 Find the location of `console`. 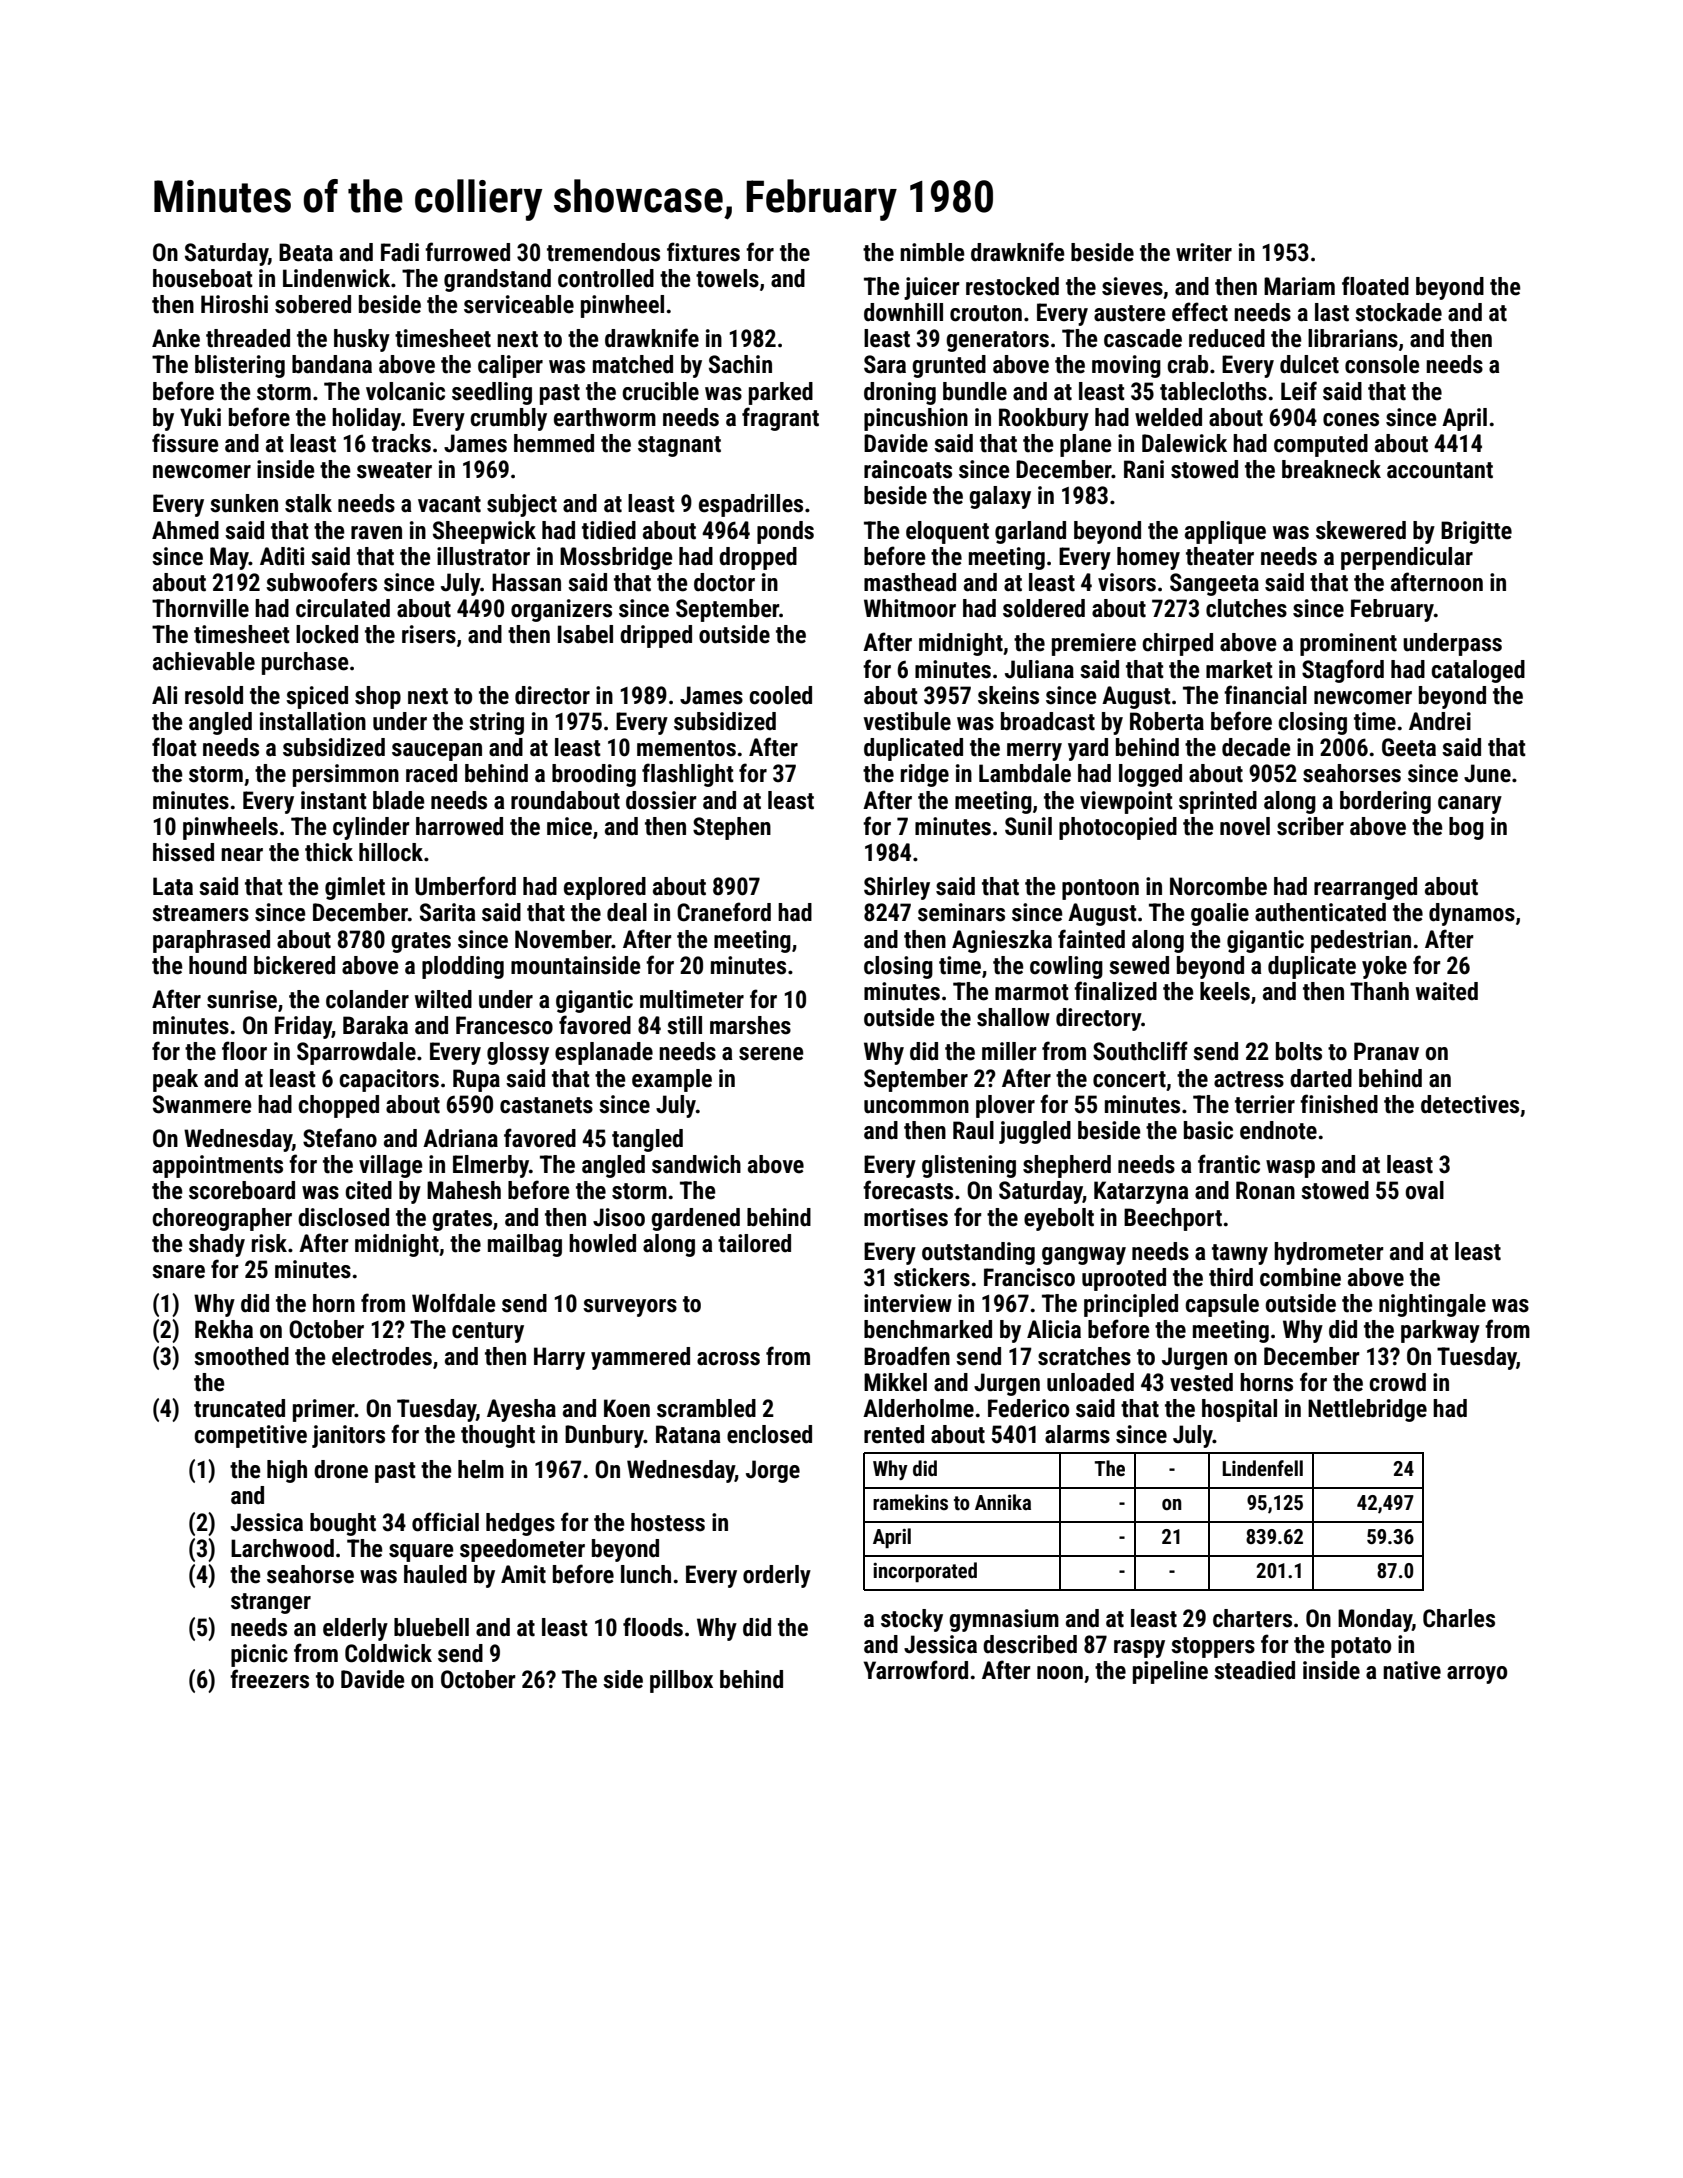

console is located at coordinates (1382, 364).
